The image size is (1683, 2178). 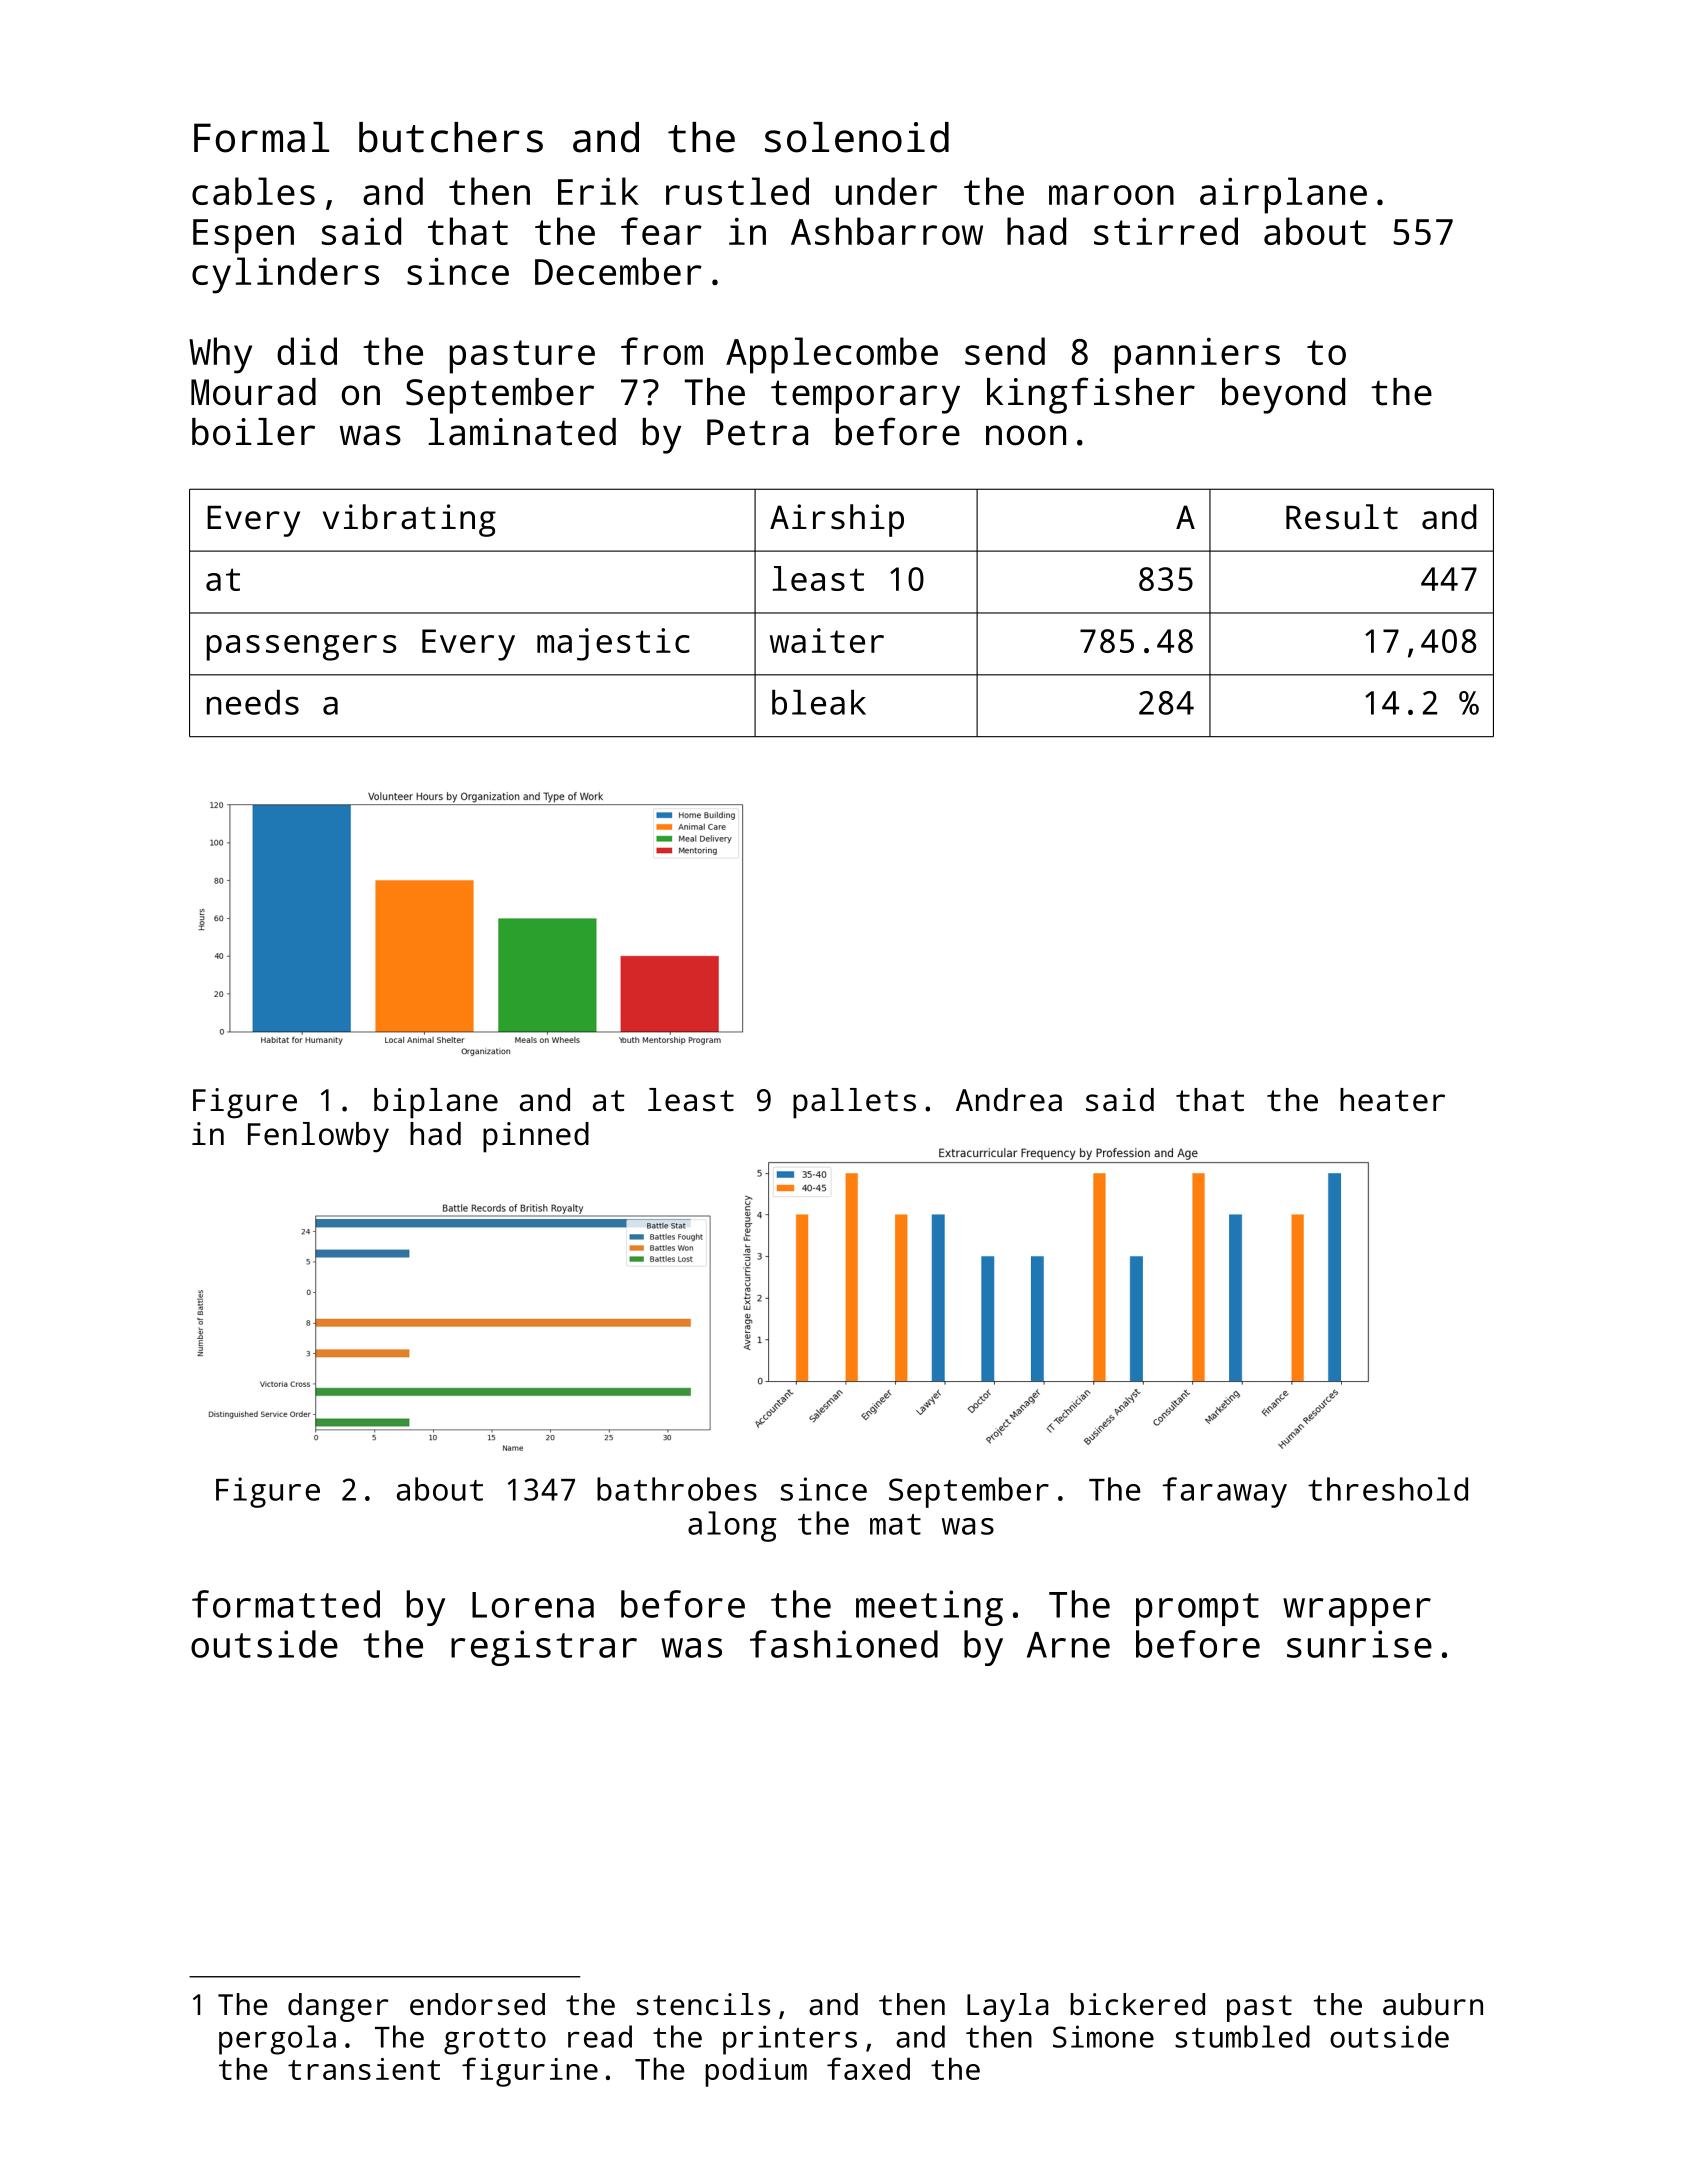 I want to click on bleak, so click(x=819, y=702).
